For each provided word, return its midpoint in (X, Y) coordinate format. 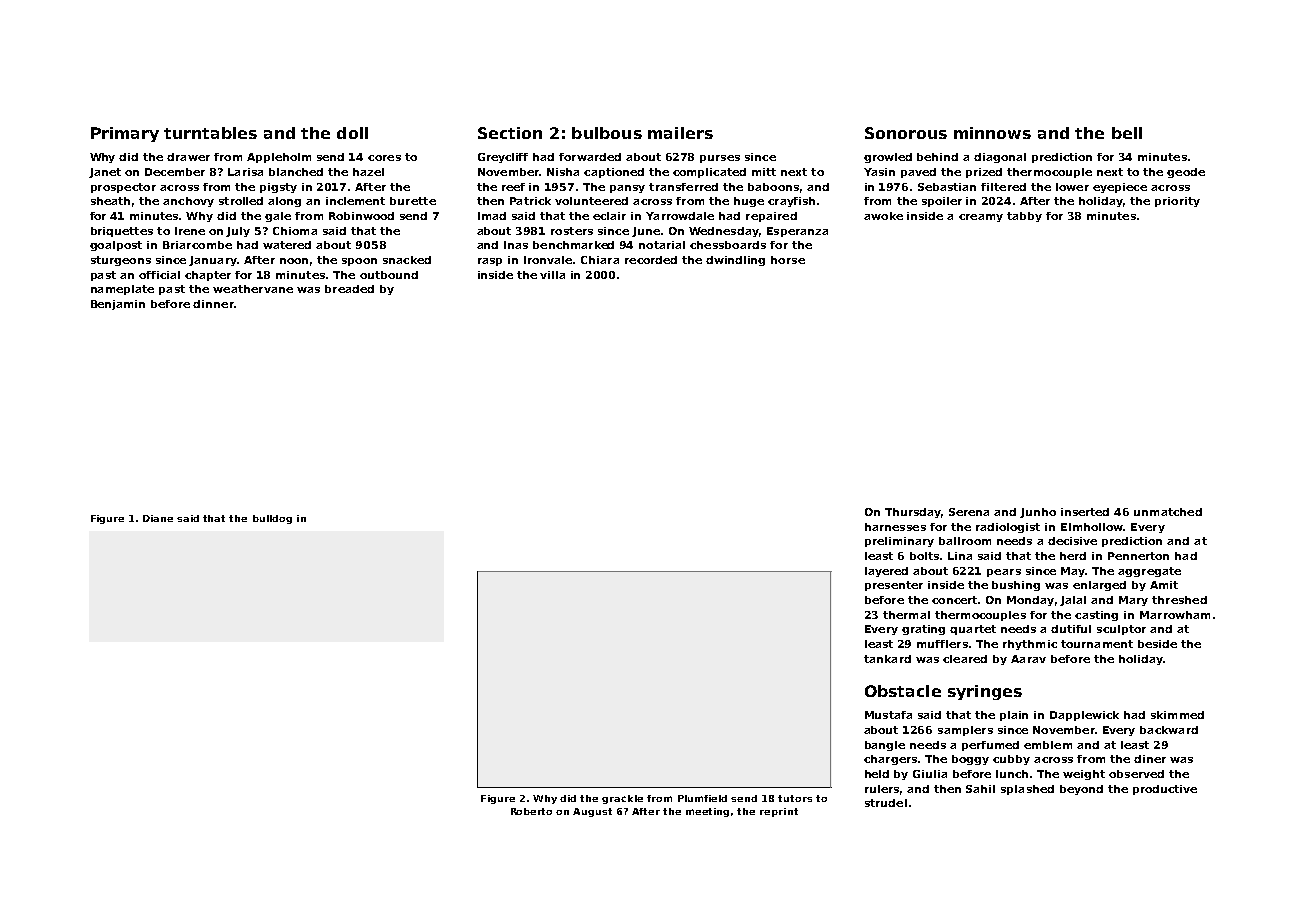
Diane (158, 518)
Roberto (531, 811)
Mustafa (888, 715)
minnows (992, 133)
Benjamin (118, 305)
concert (954, 600)
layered (886, 572)
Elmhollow (1092, 527)
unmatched (1168, 512)
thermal (906, 615)
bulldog (272, 519)
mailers (680, 133)
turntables (210, 133)
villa (552, 275)
